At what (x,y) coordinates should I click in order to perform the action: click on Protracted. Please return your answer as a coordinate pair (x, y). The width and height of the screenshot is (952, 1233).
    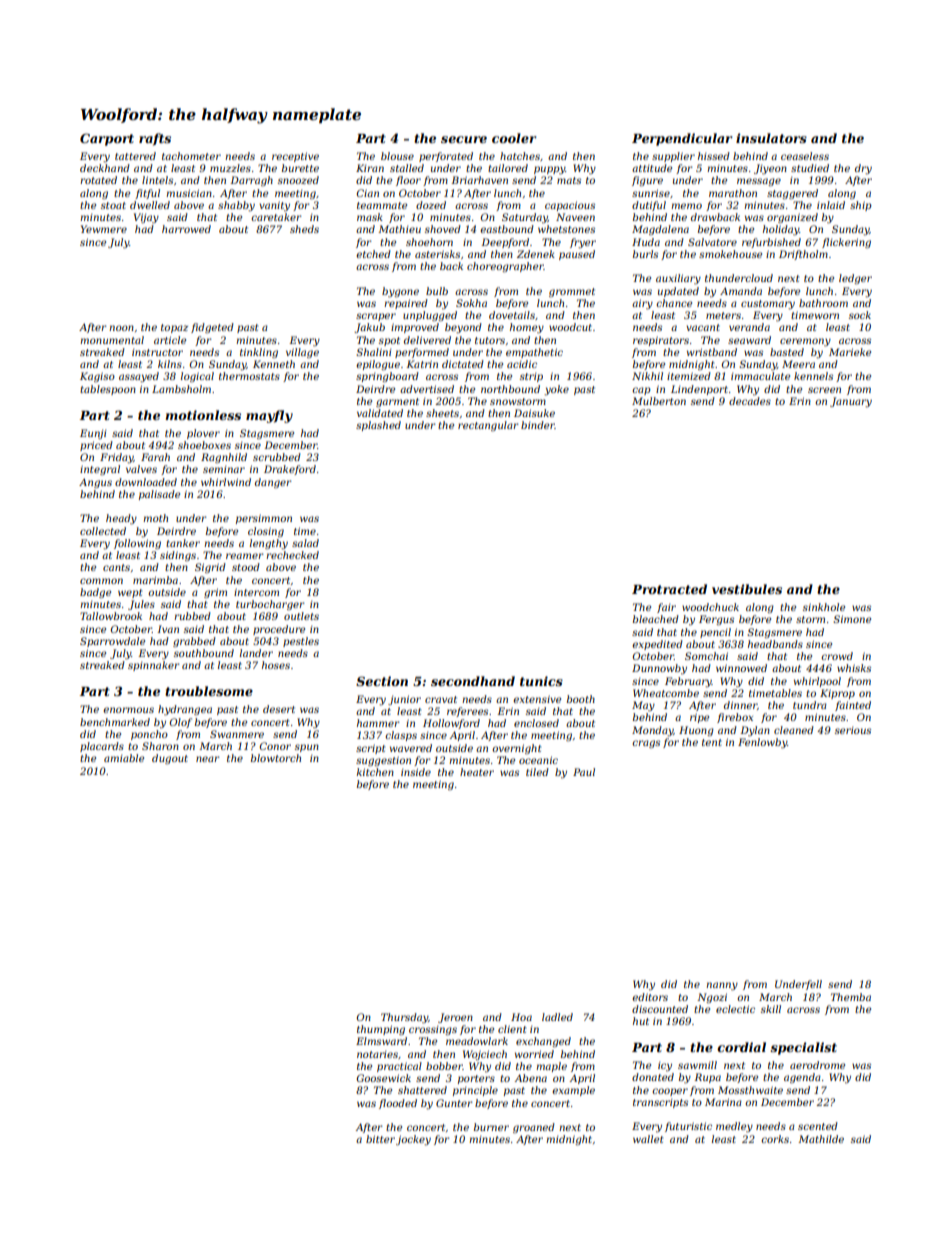
    Looking at the image, I should click on (669, 589).
